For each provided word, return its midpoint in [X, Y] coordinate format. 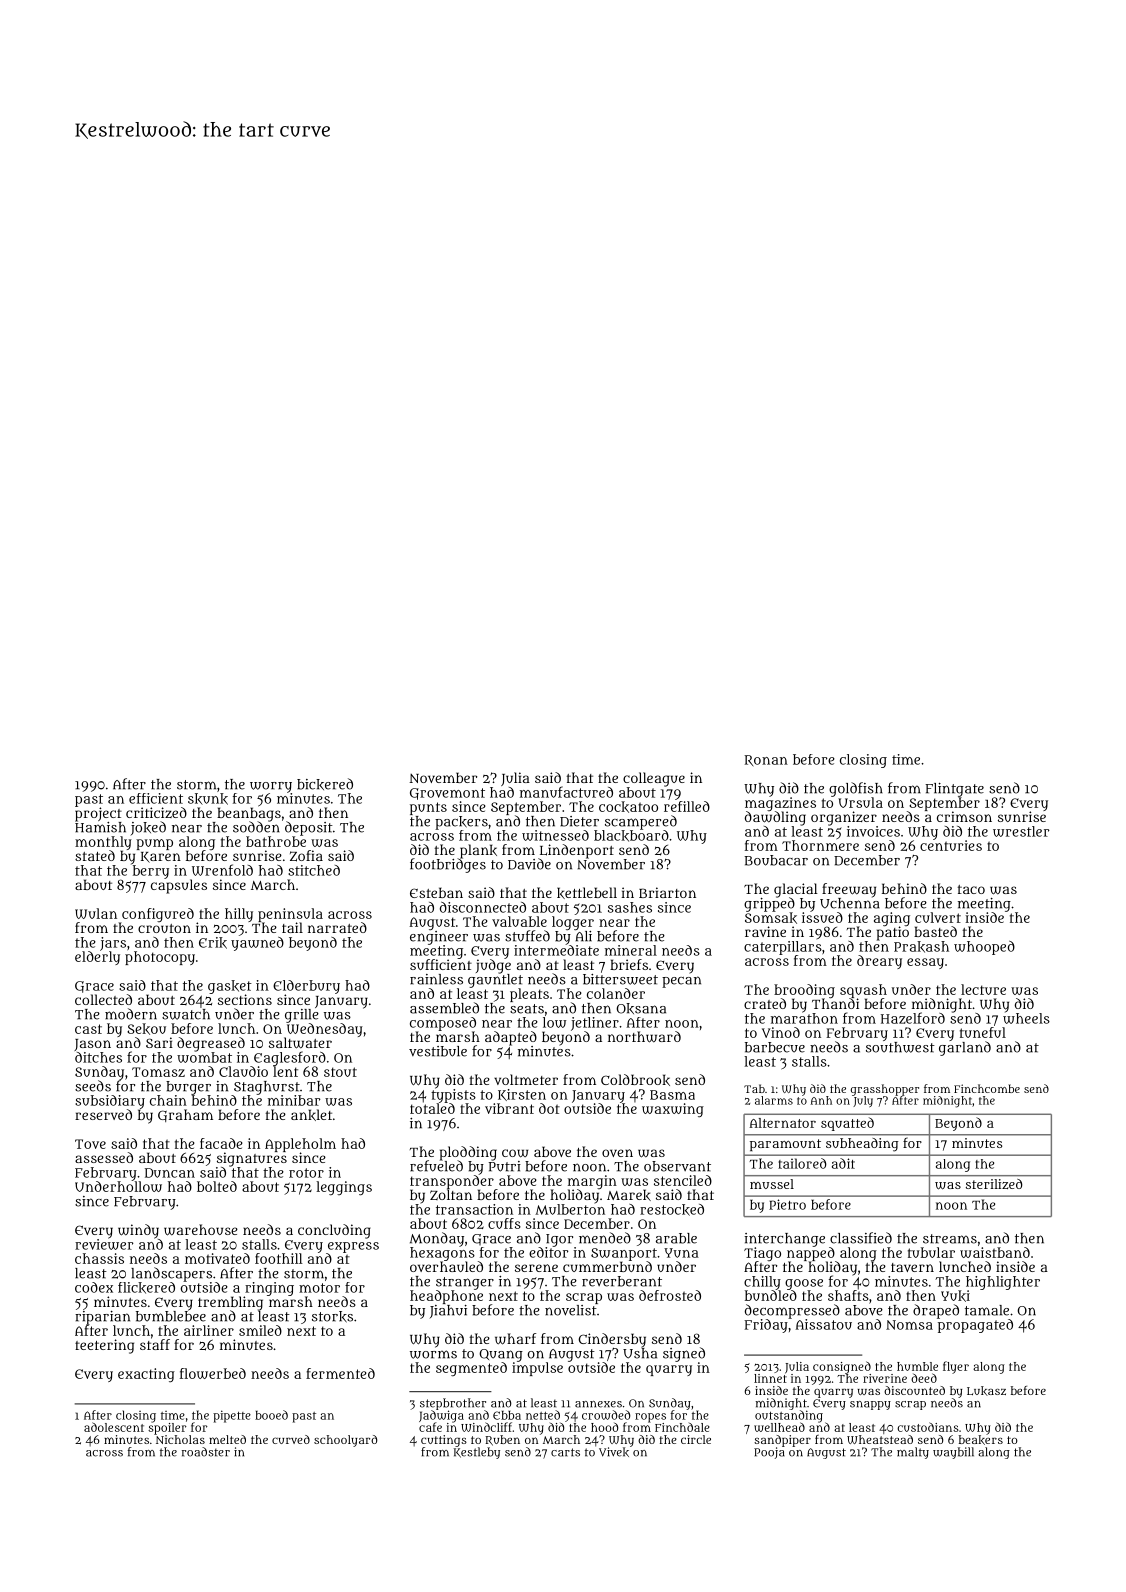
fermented [340, 1373]
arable [676, 1238]
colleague [654, 779]
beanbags [249, 814]
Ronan [766, 760]
